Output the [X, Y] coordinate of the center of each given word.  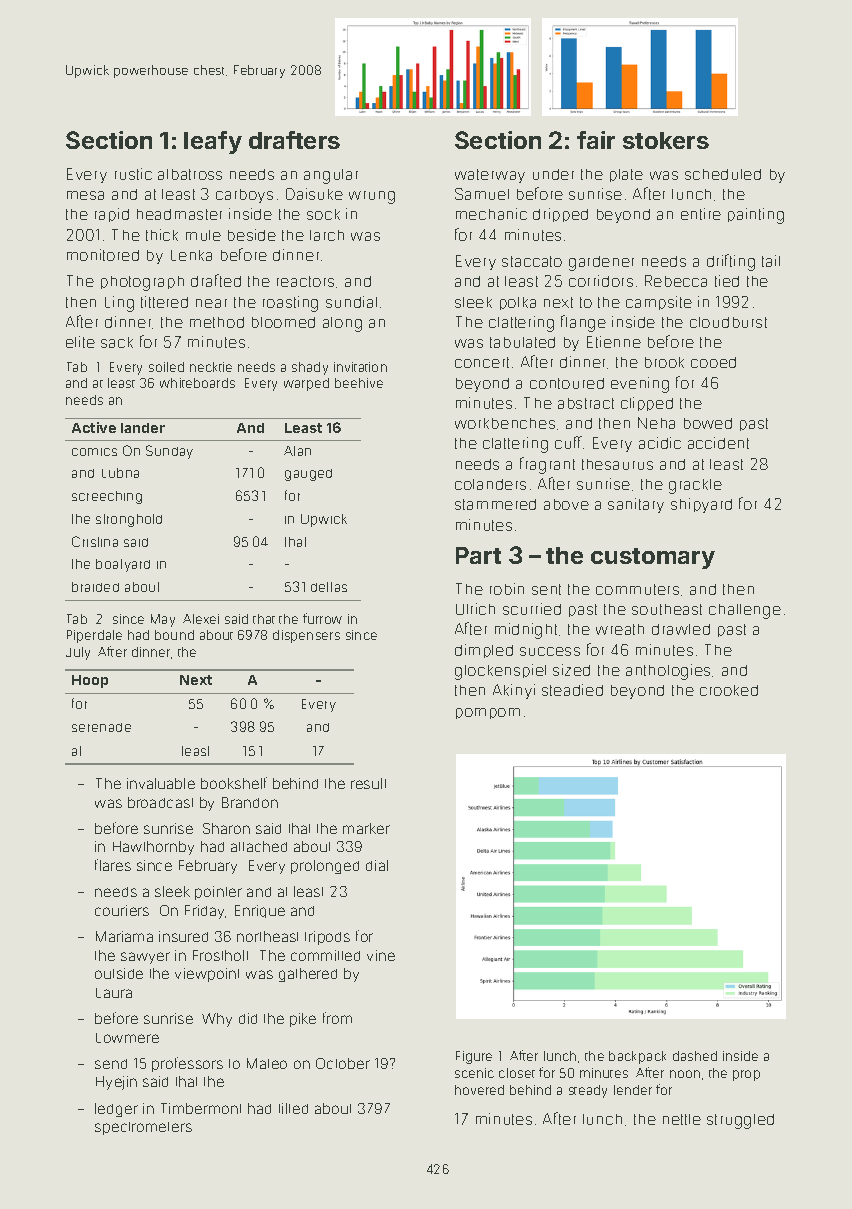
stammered [495, 504]
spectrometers [143, 1128]
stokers [666, 140]
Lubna [120, 473]
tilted [293, 1108]
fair [596, 140]
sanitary [636, 505]
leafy [213, 142]
